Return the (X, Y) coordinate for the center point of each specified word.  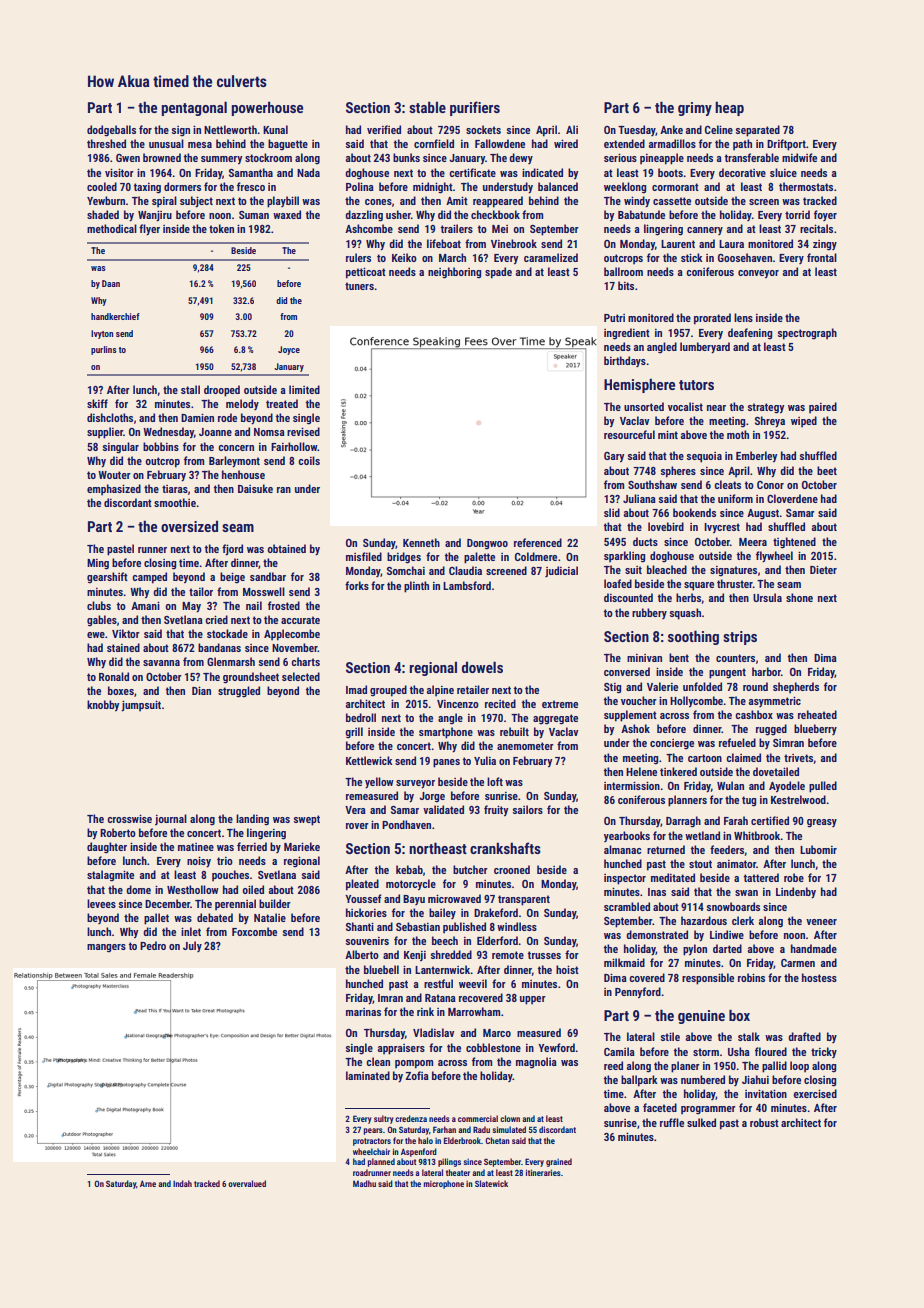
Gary (614, 457)
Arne (148, 1183)
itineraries (543, 1172)
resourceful (629, 434)
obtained (287, 548)
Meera (753, 542)
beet (827, 470)
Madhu (364, 1183)
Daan (111, 283)
